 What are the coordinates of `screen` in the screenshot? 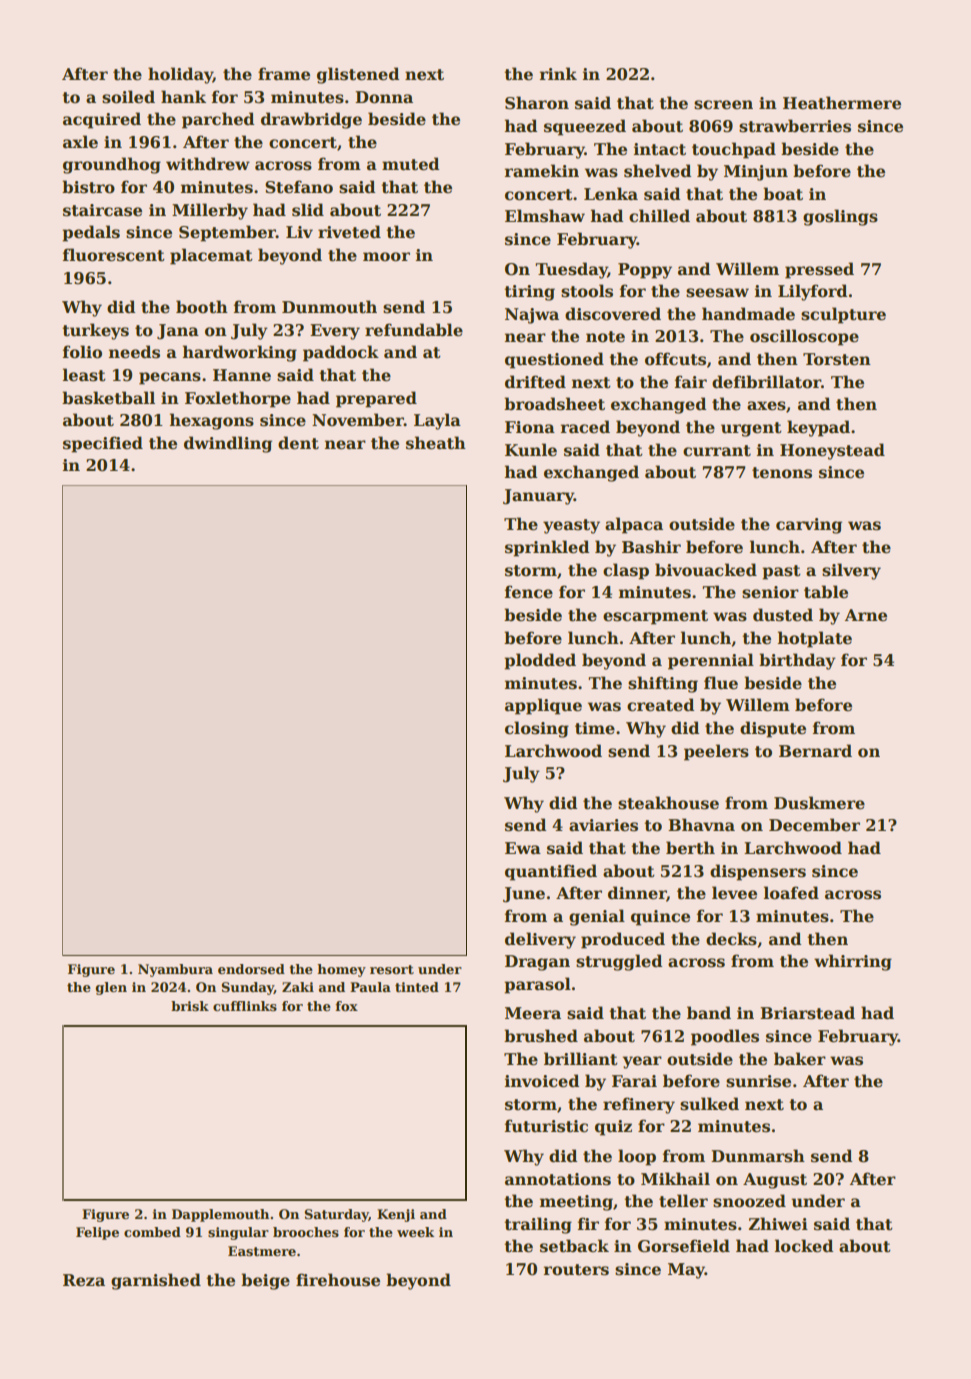 It's located at (723, 105).
